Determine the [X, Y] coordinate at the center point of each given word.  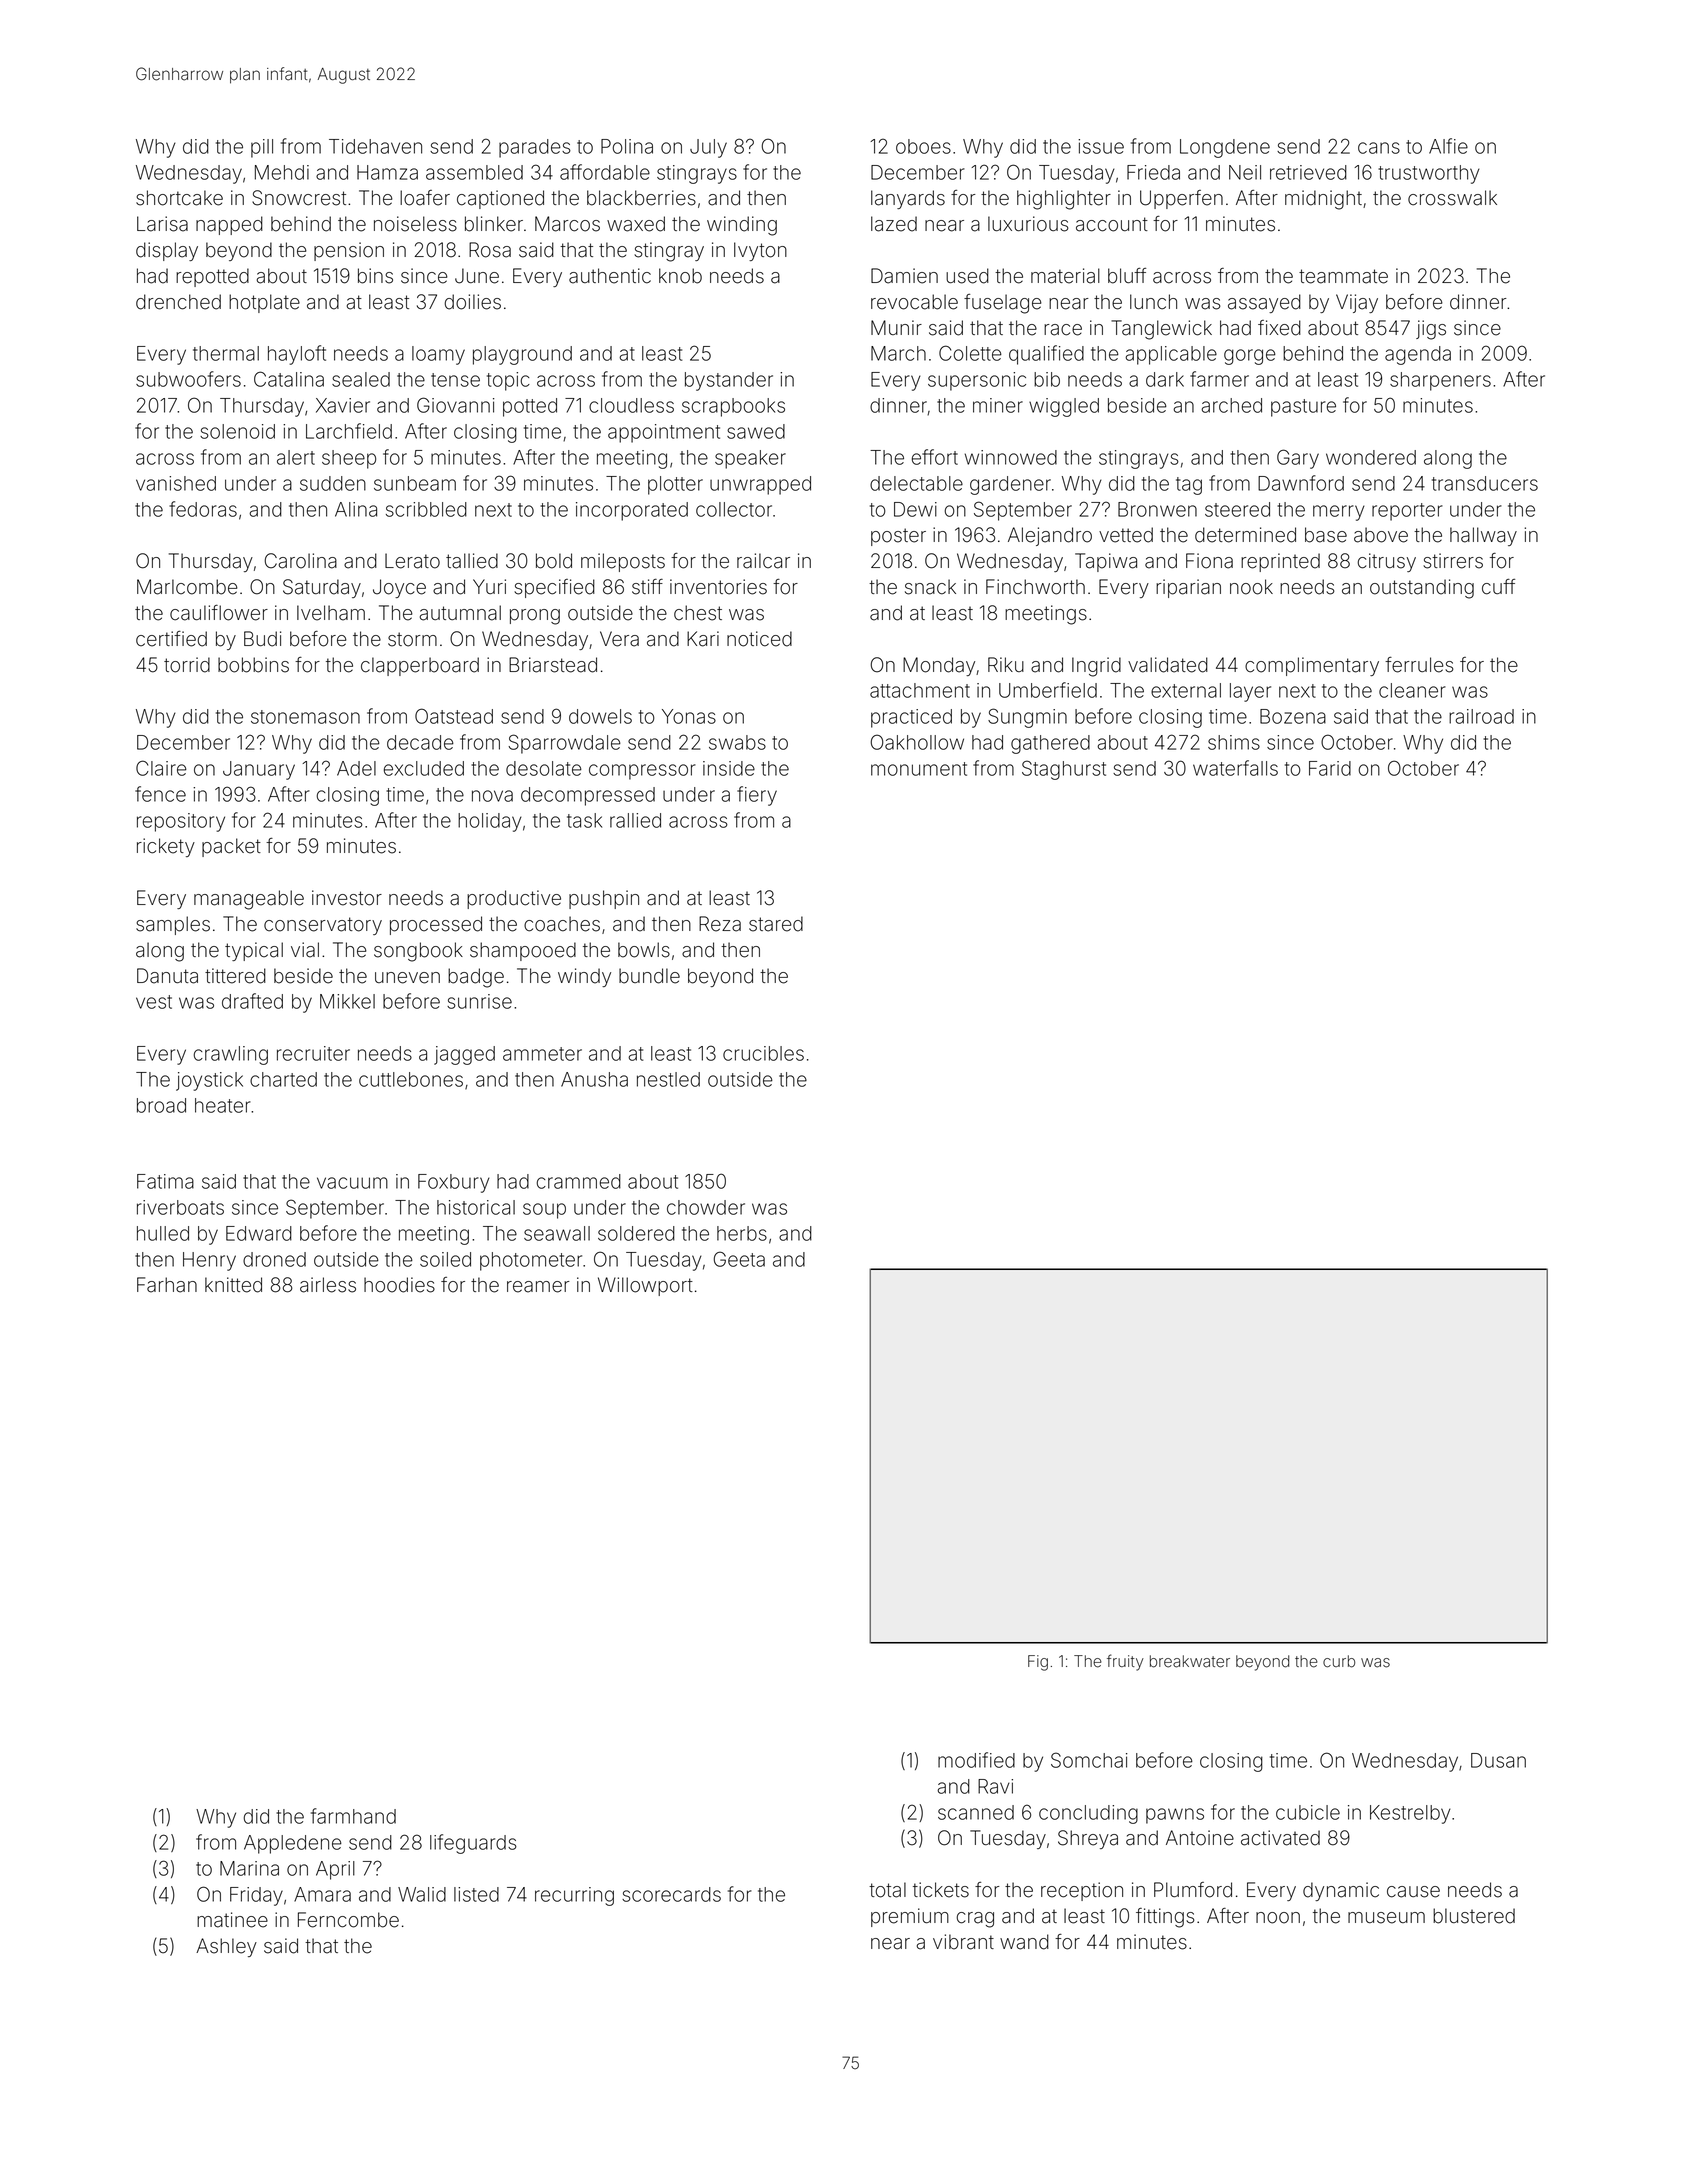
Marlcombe [187, 587]
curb [1339, 1661]
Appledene [293, 1844]
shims [1234, 742]
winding [742, 226]
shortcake [179, 198]
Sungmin [1027, 718]
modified [976, 1760]
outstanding [1422, 589]
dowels [600, 716]
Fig [1038, 1663]
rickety [166, 847]
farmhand [353, 1816]
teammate [1343, 276]
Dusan [1498, 1760]
